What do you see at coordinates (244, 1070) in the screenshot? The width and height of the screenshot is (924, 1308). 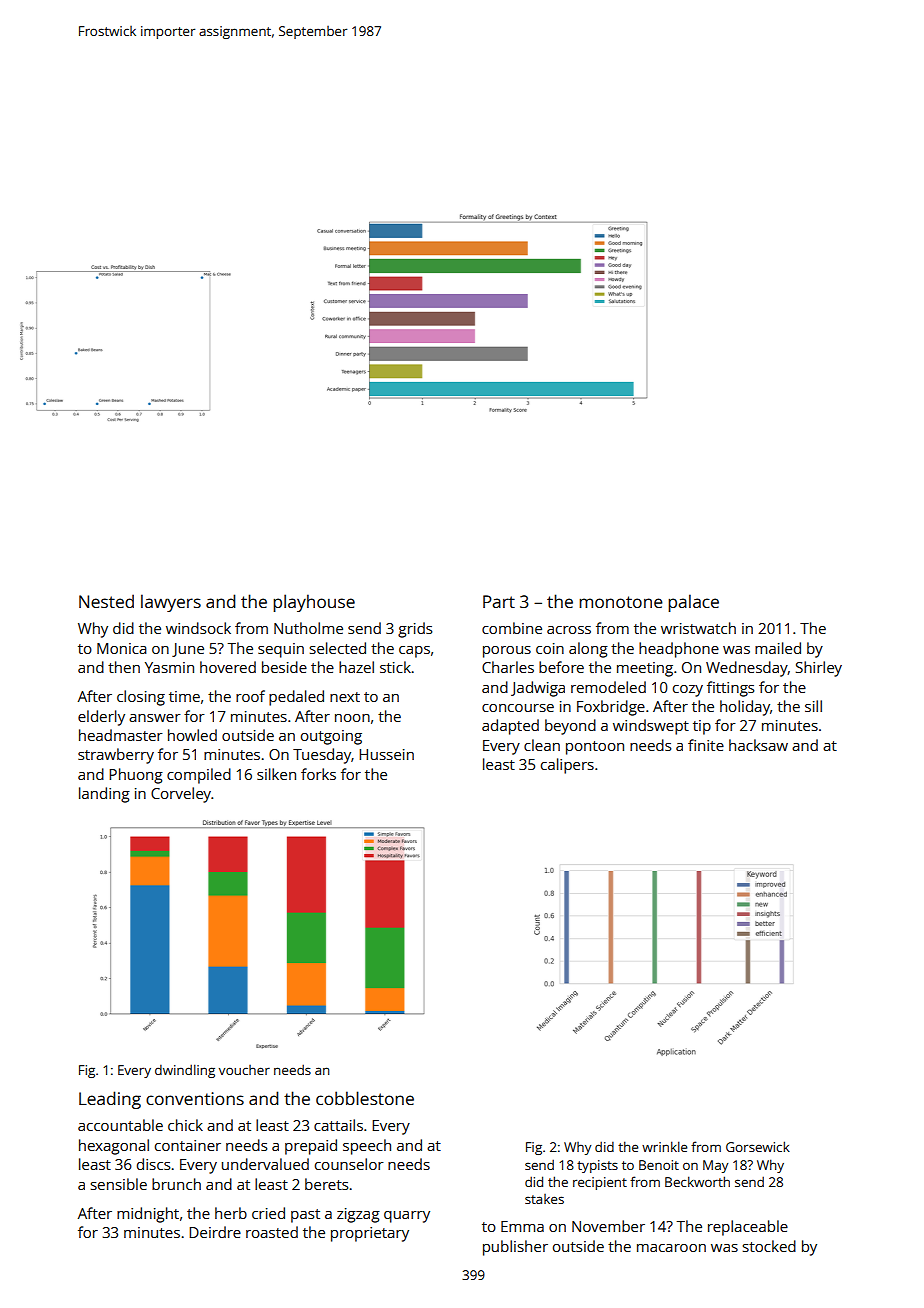 I see `voucher` at bounding box center [244, 1070].
